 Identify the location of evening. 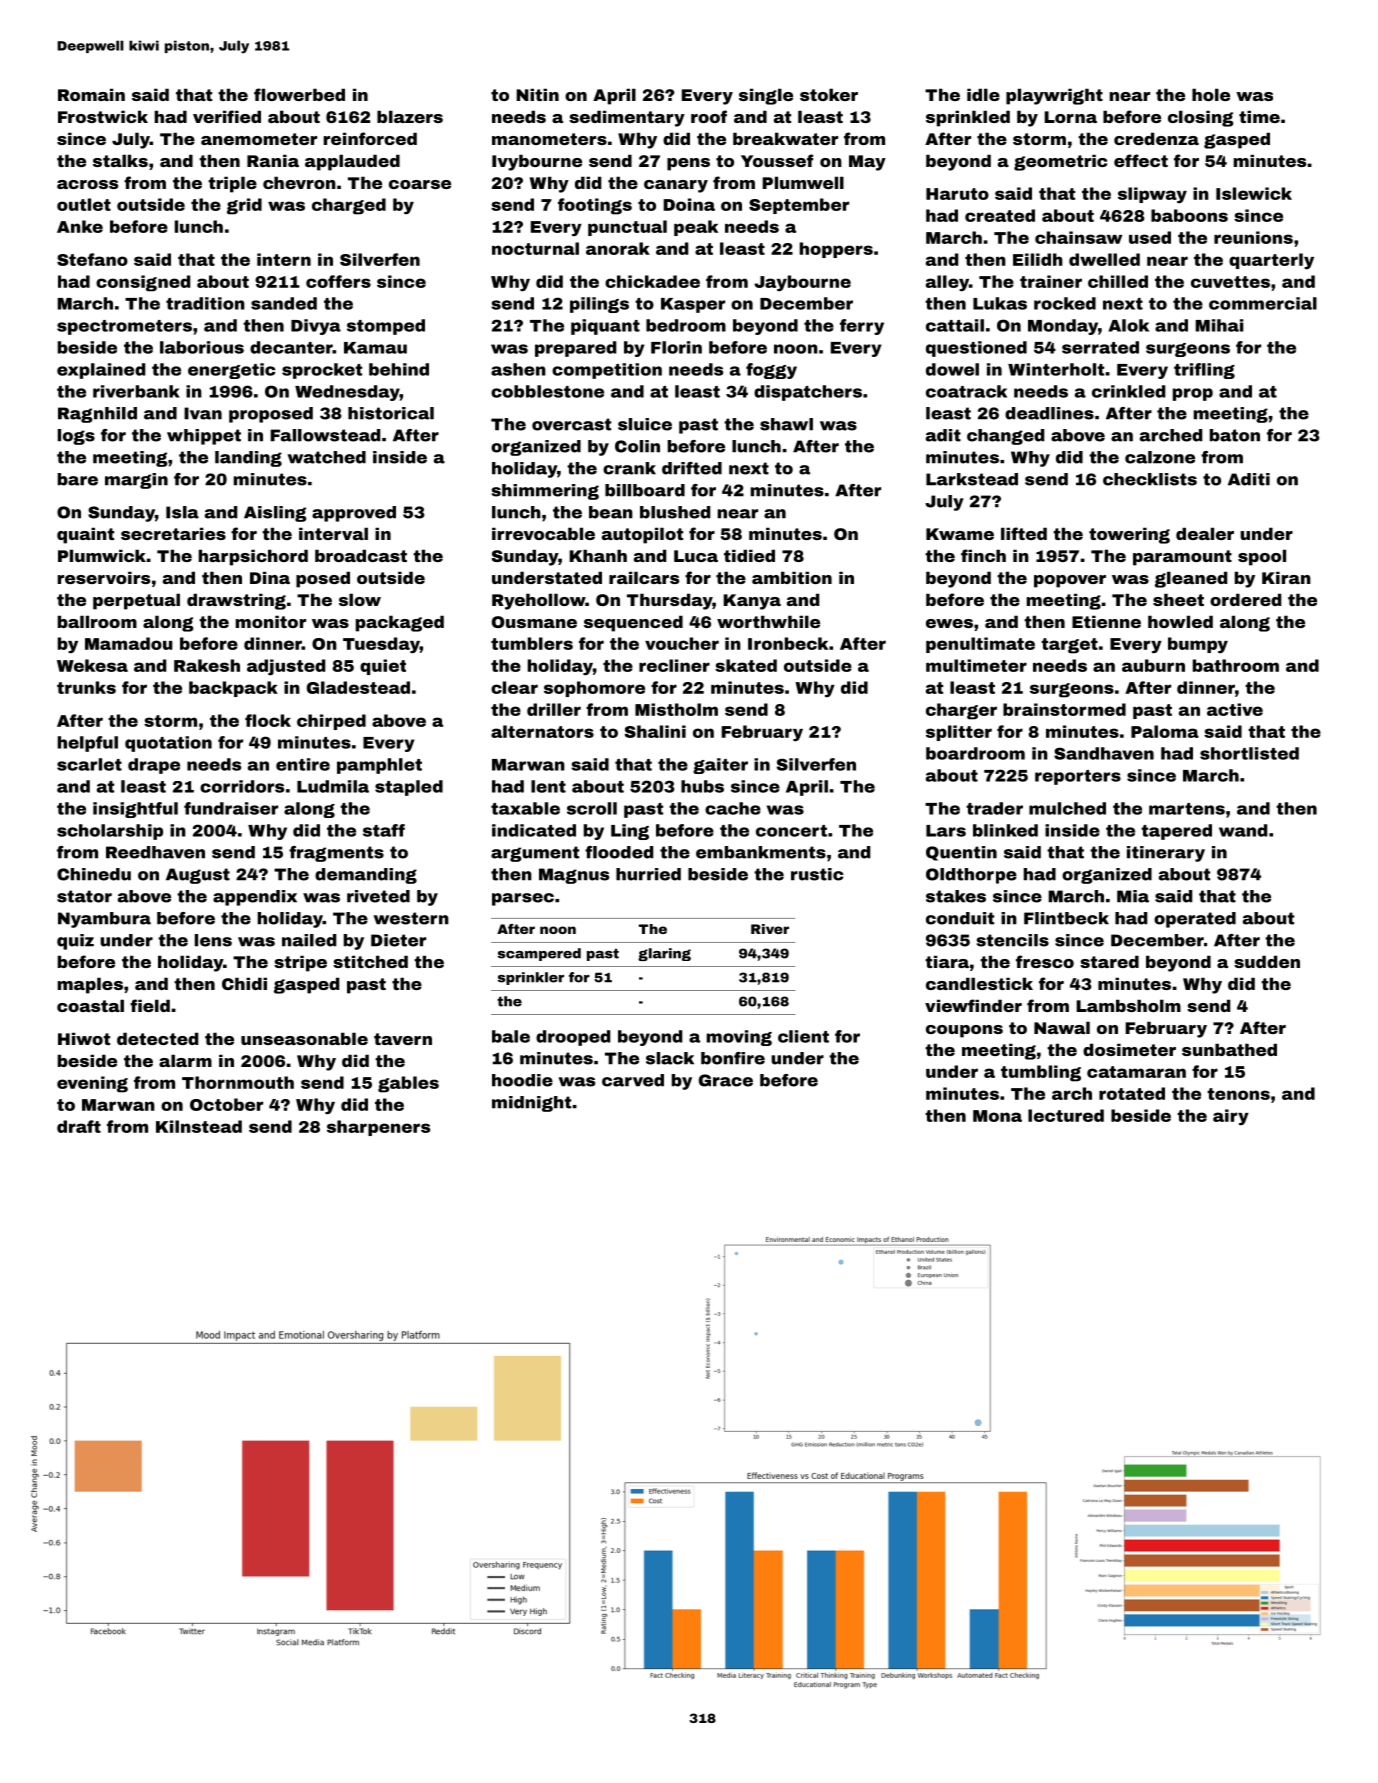
(92, 1084).
